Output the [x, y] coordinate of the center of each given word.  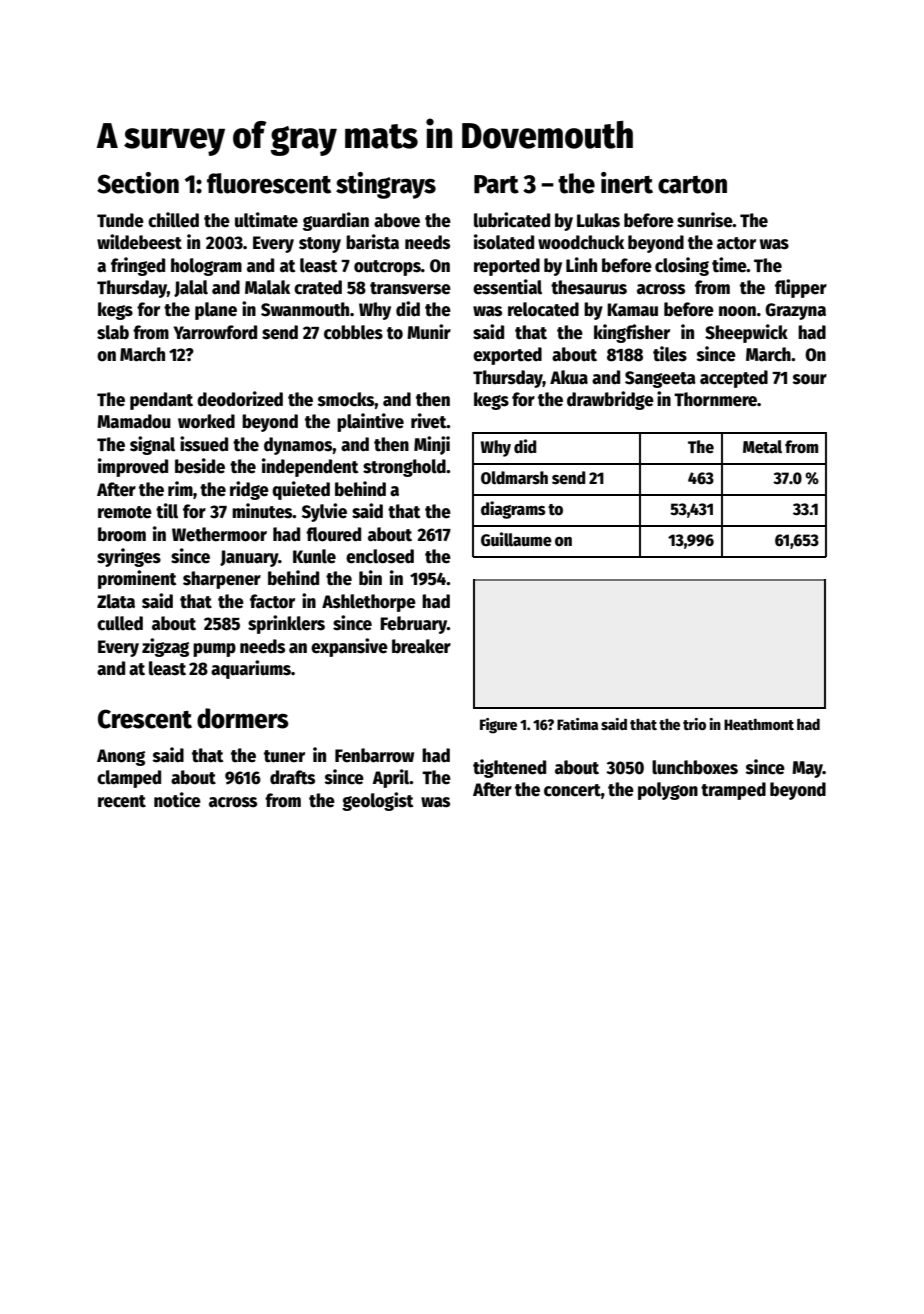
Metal [762, 447]
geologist [377, 801]
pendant [161, 401]
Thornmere [715, 399]
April [391, 778]
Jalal [191, 288]
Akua [569, 377]
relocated [543, 309]
